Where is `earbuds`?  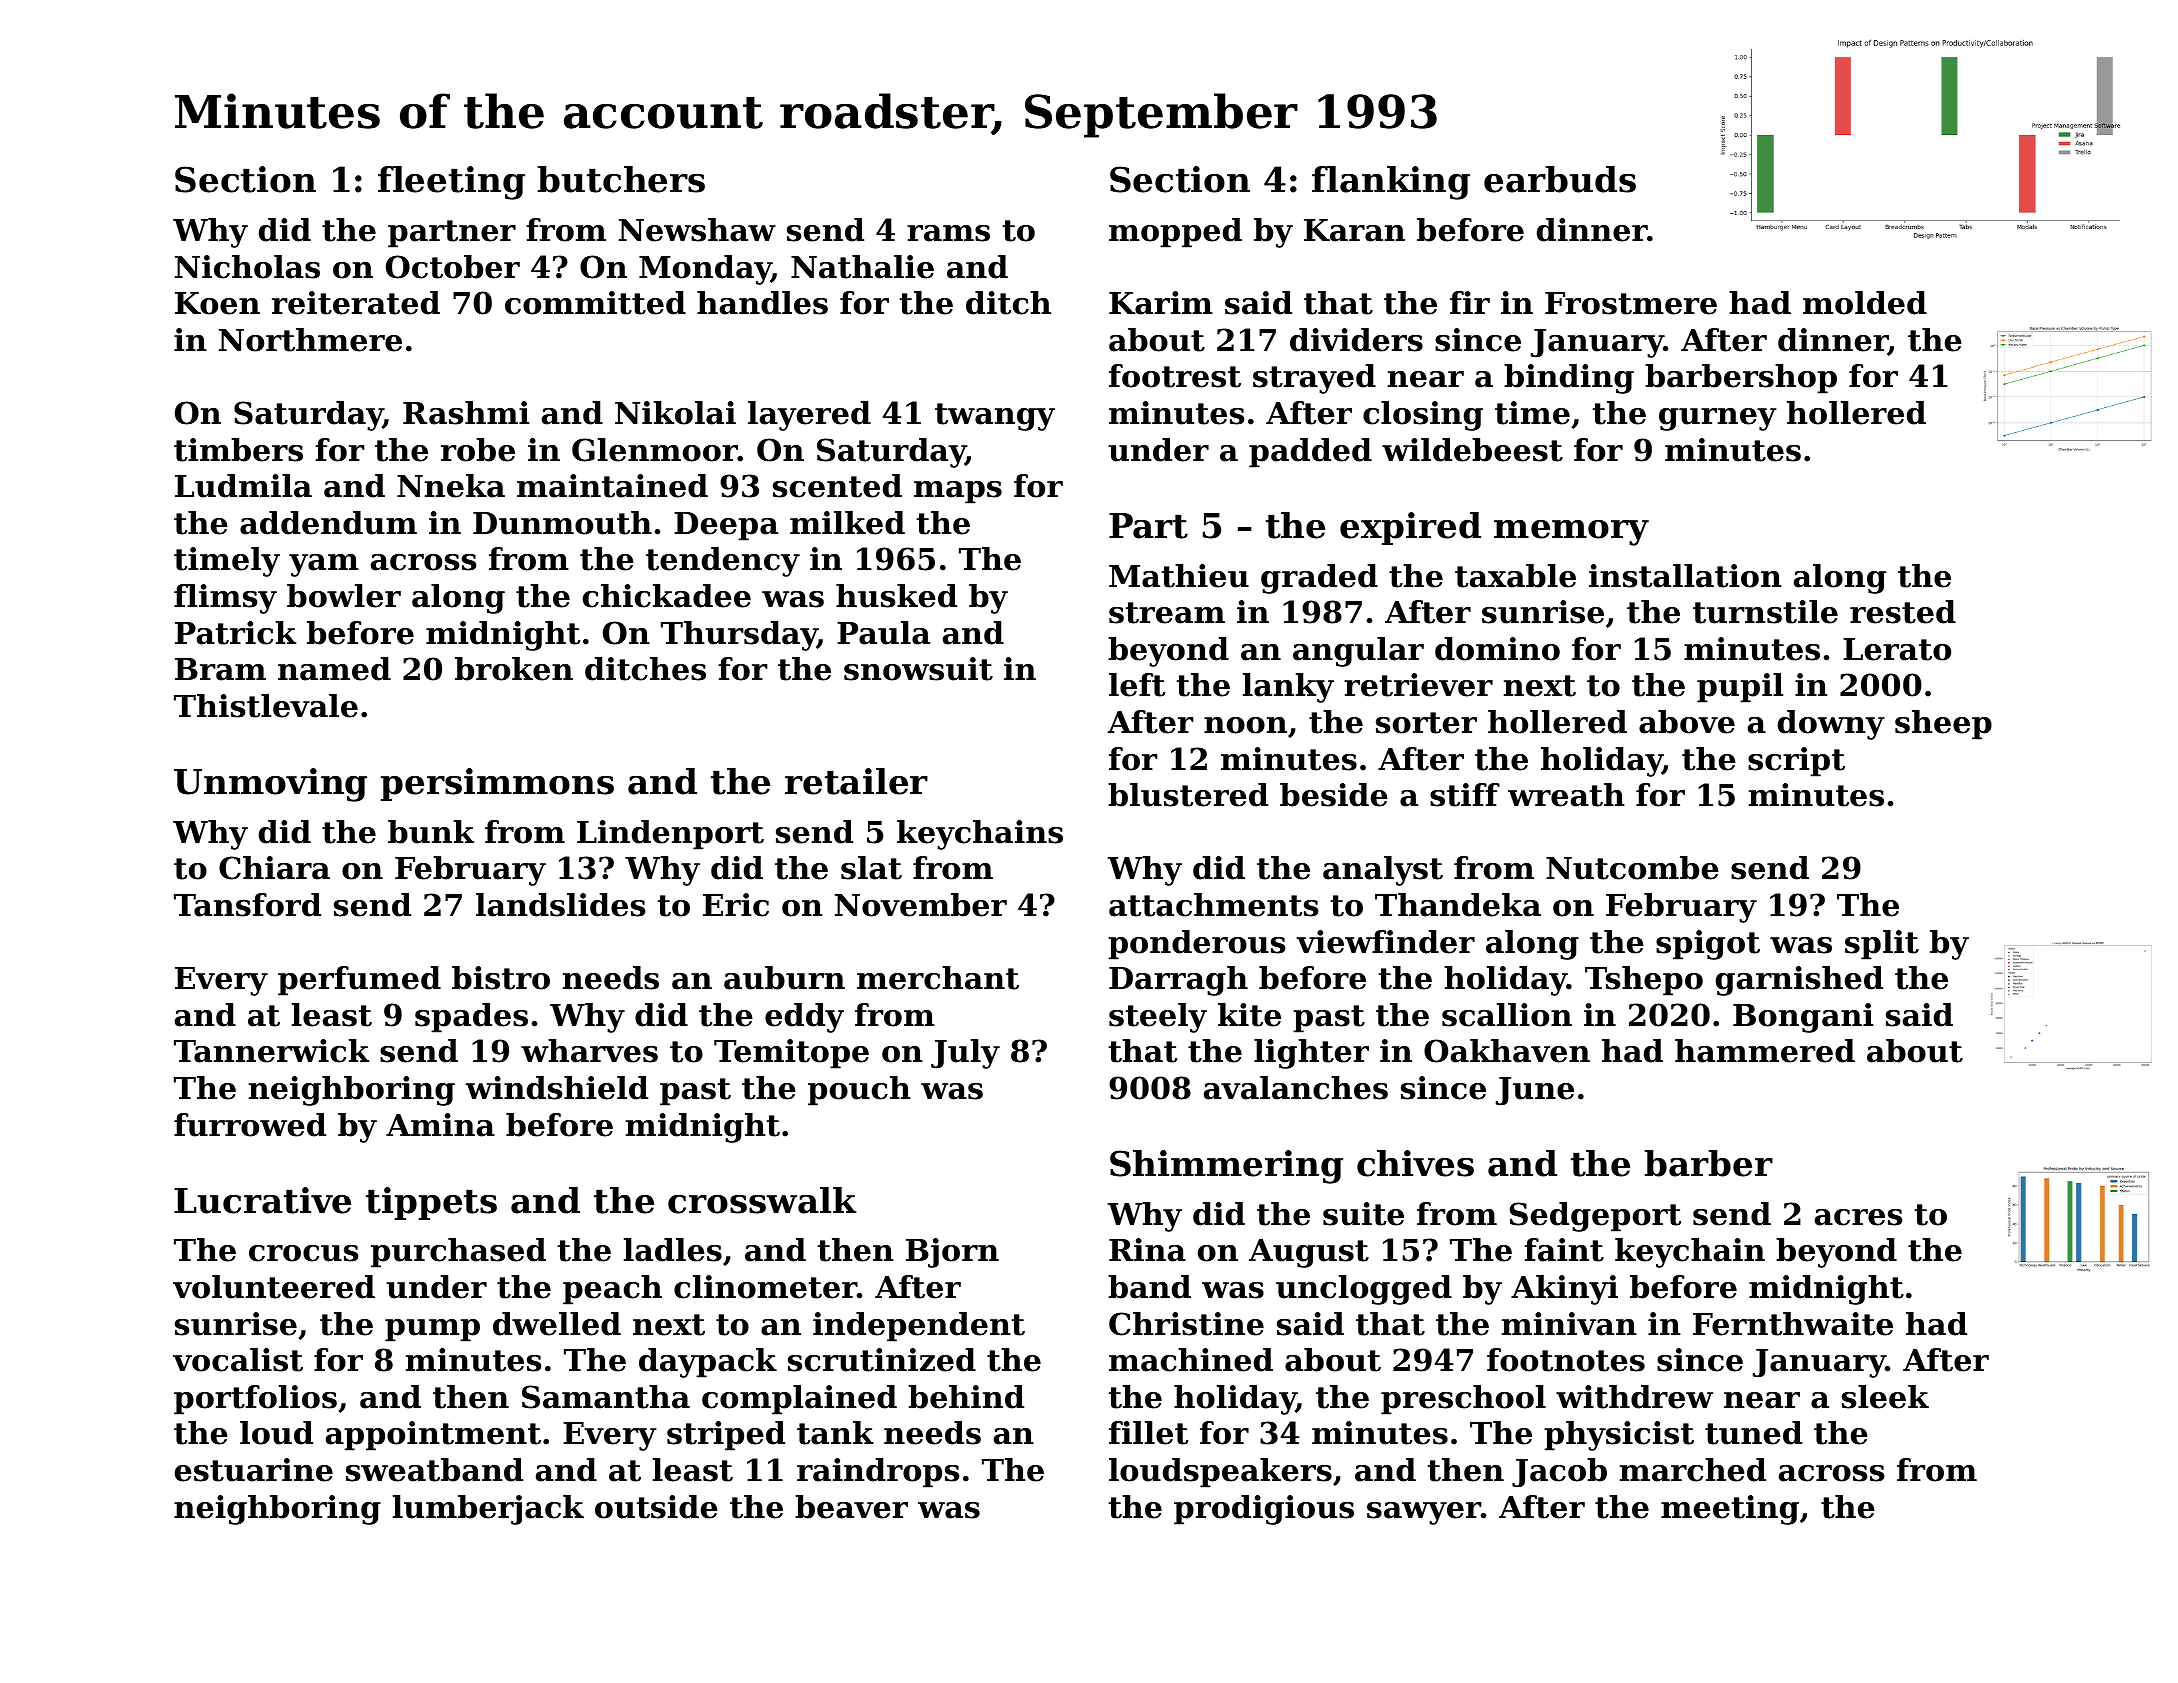 earbuds is located at coordinates (1560, 179).
